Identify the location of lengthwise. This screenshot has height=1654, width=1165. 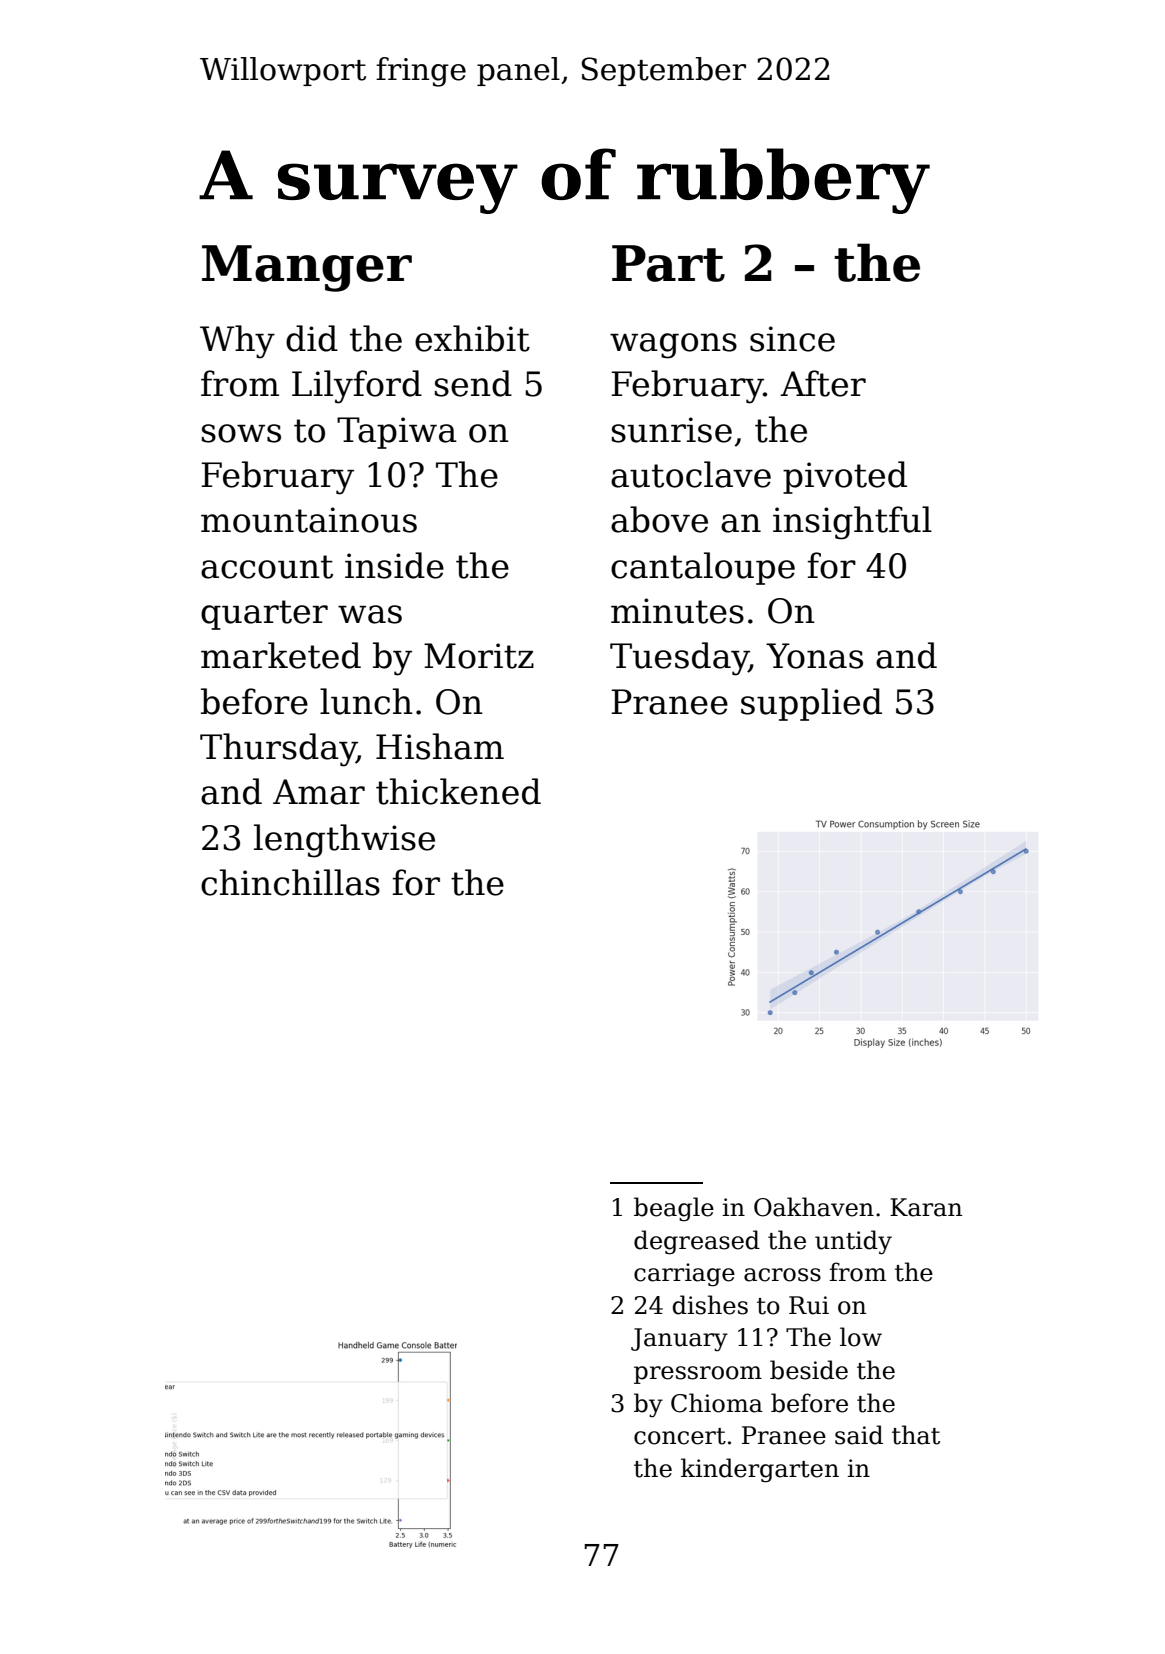
(344, 841).
